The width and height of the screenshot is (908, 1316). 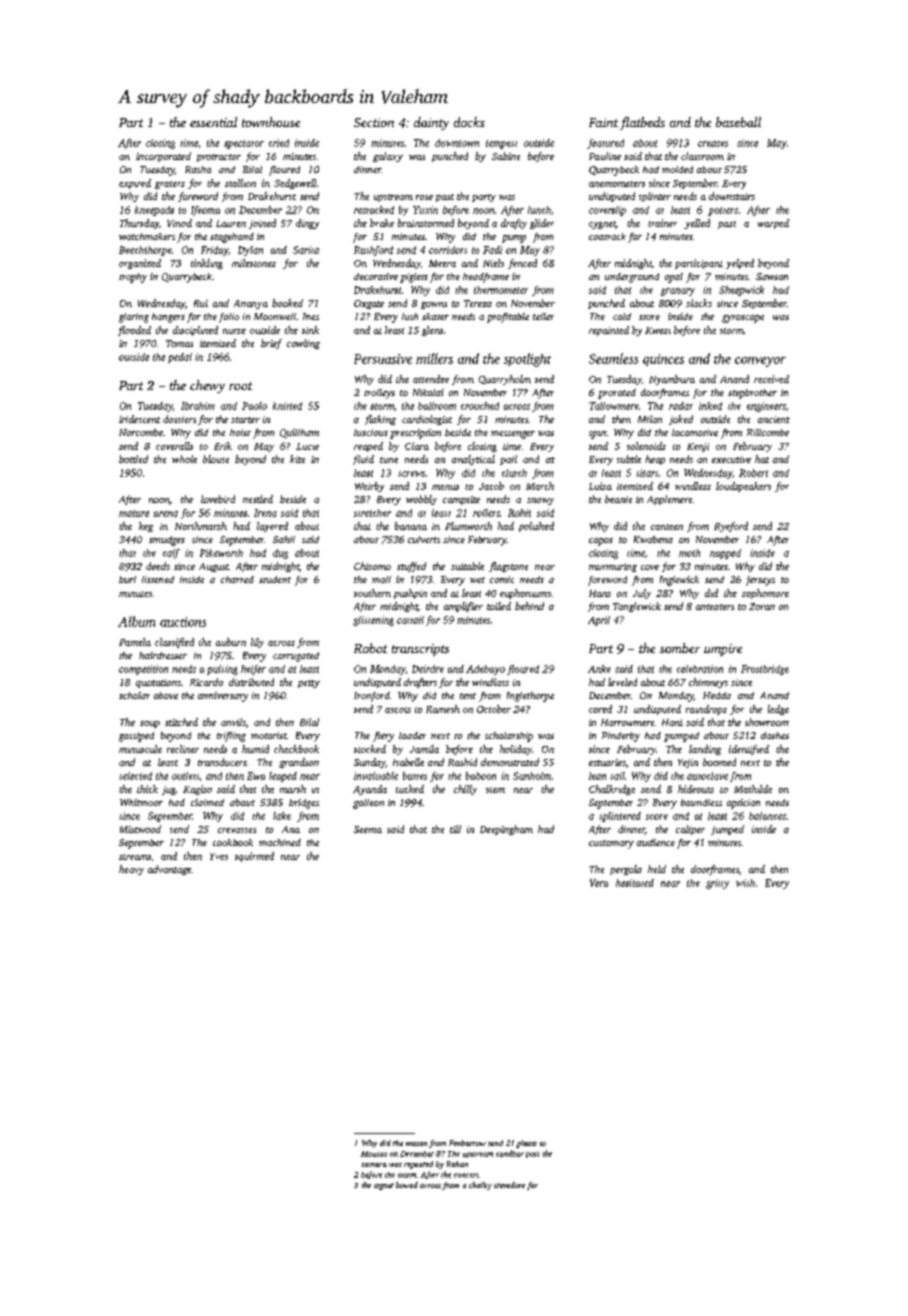 I want to click on Faint, so click(x=603, y=122).
